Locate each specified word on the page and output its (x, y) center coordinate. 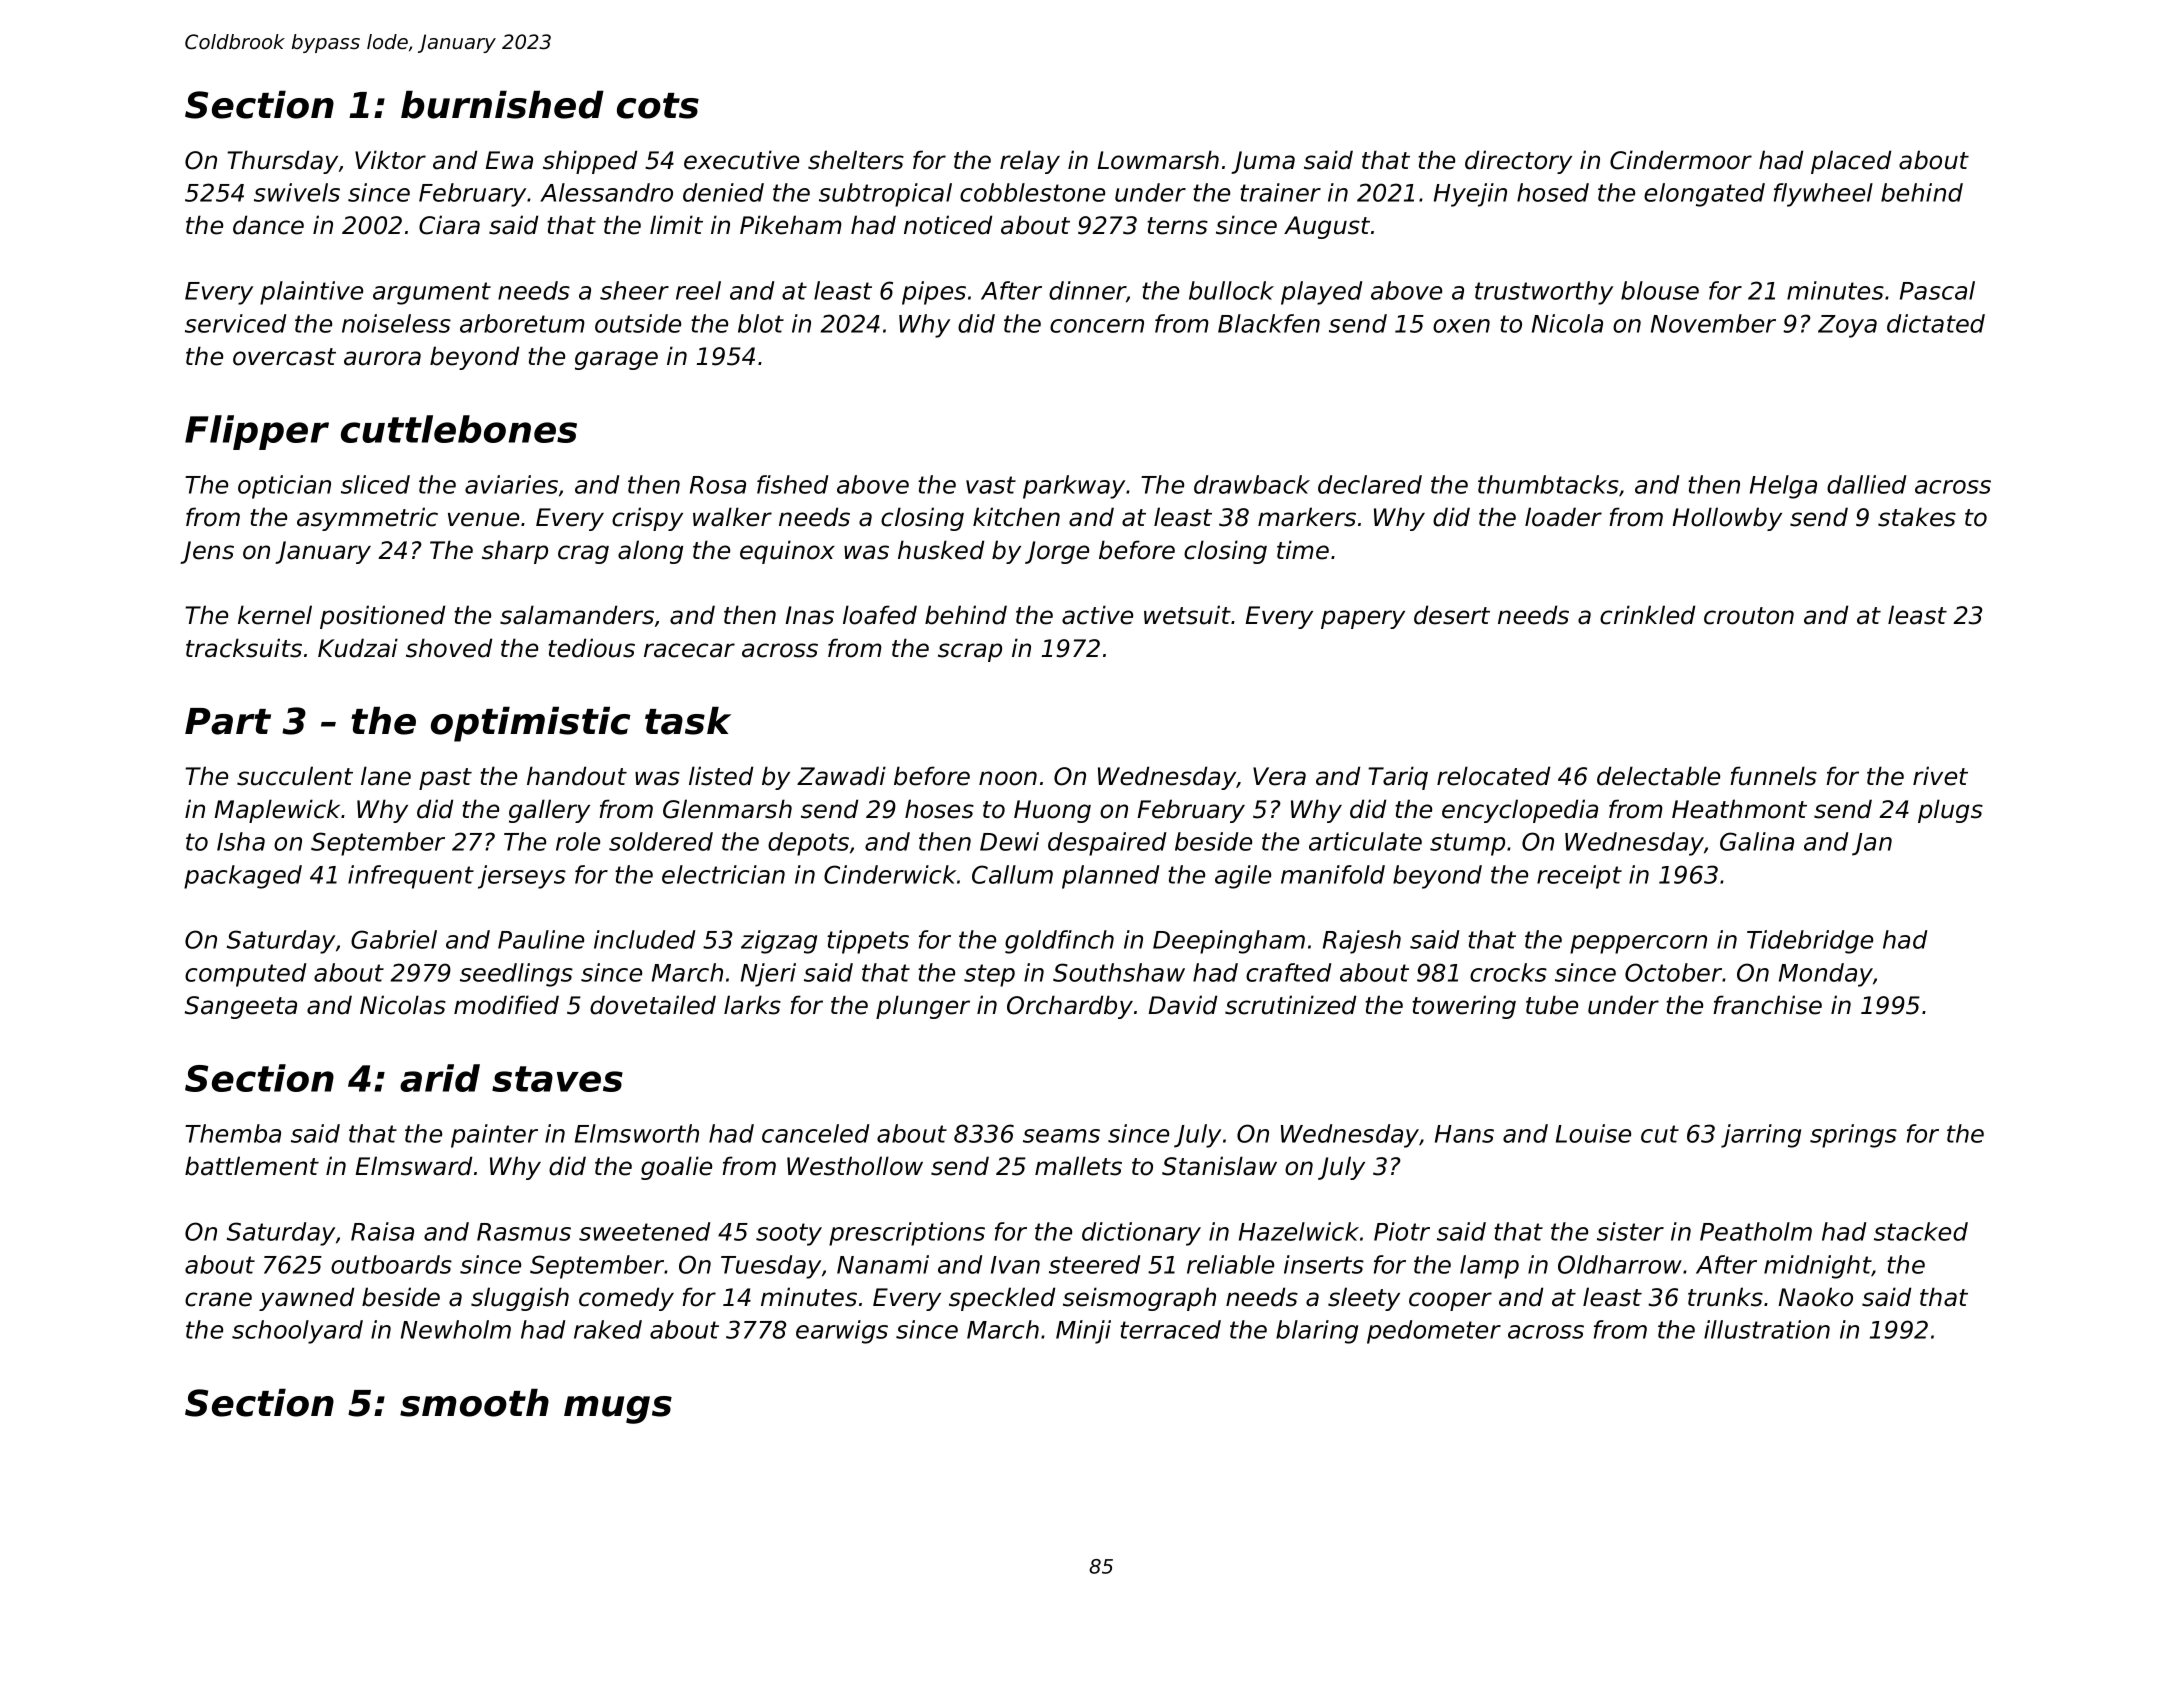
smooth (474, 1403)
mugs (618, 1410)
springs (1853, 1136)
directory (1518, 162)
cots (658, 106)
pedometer (1434, 1332)
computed (245, 975)
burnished (502, 105)
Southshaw (1119, 972)
